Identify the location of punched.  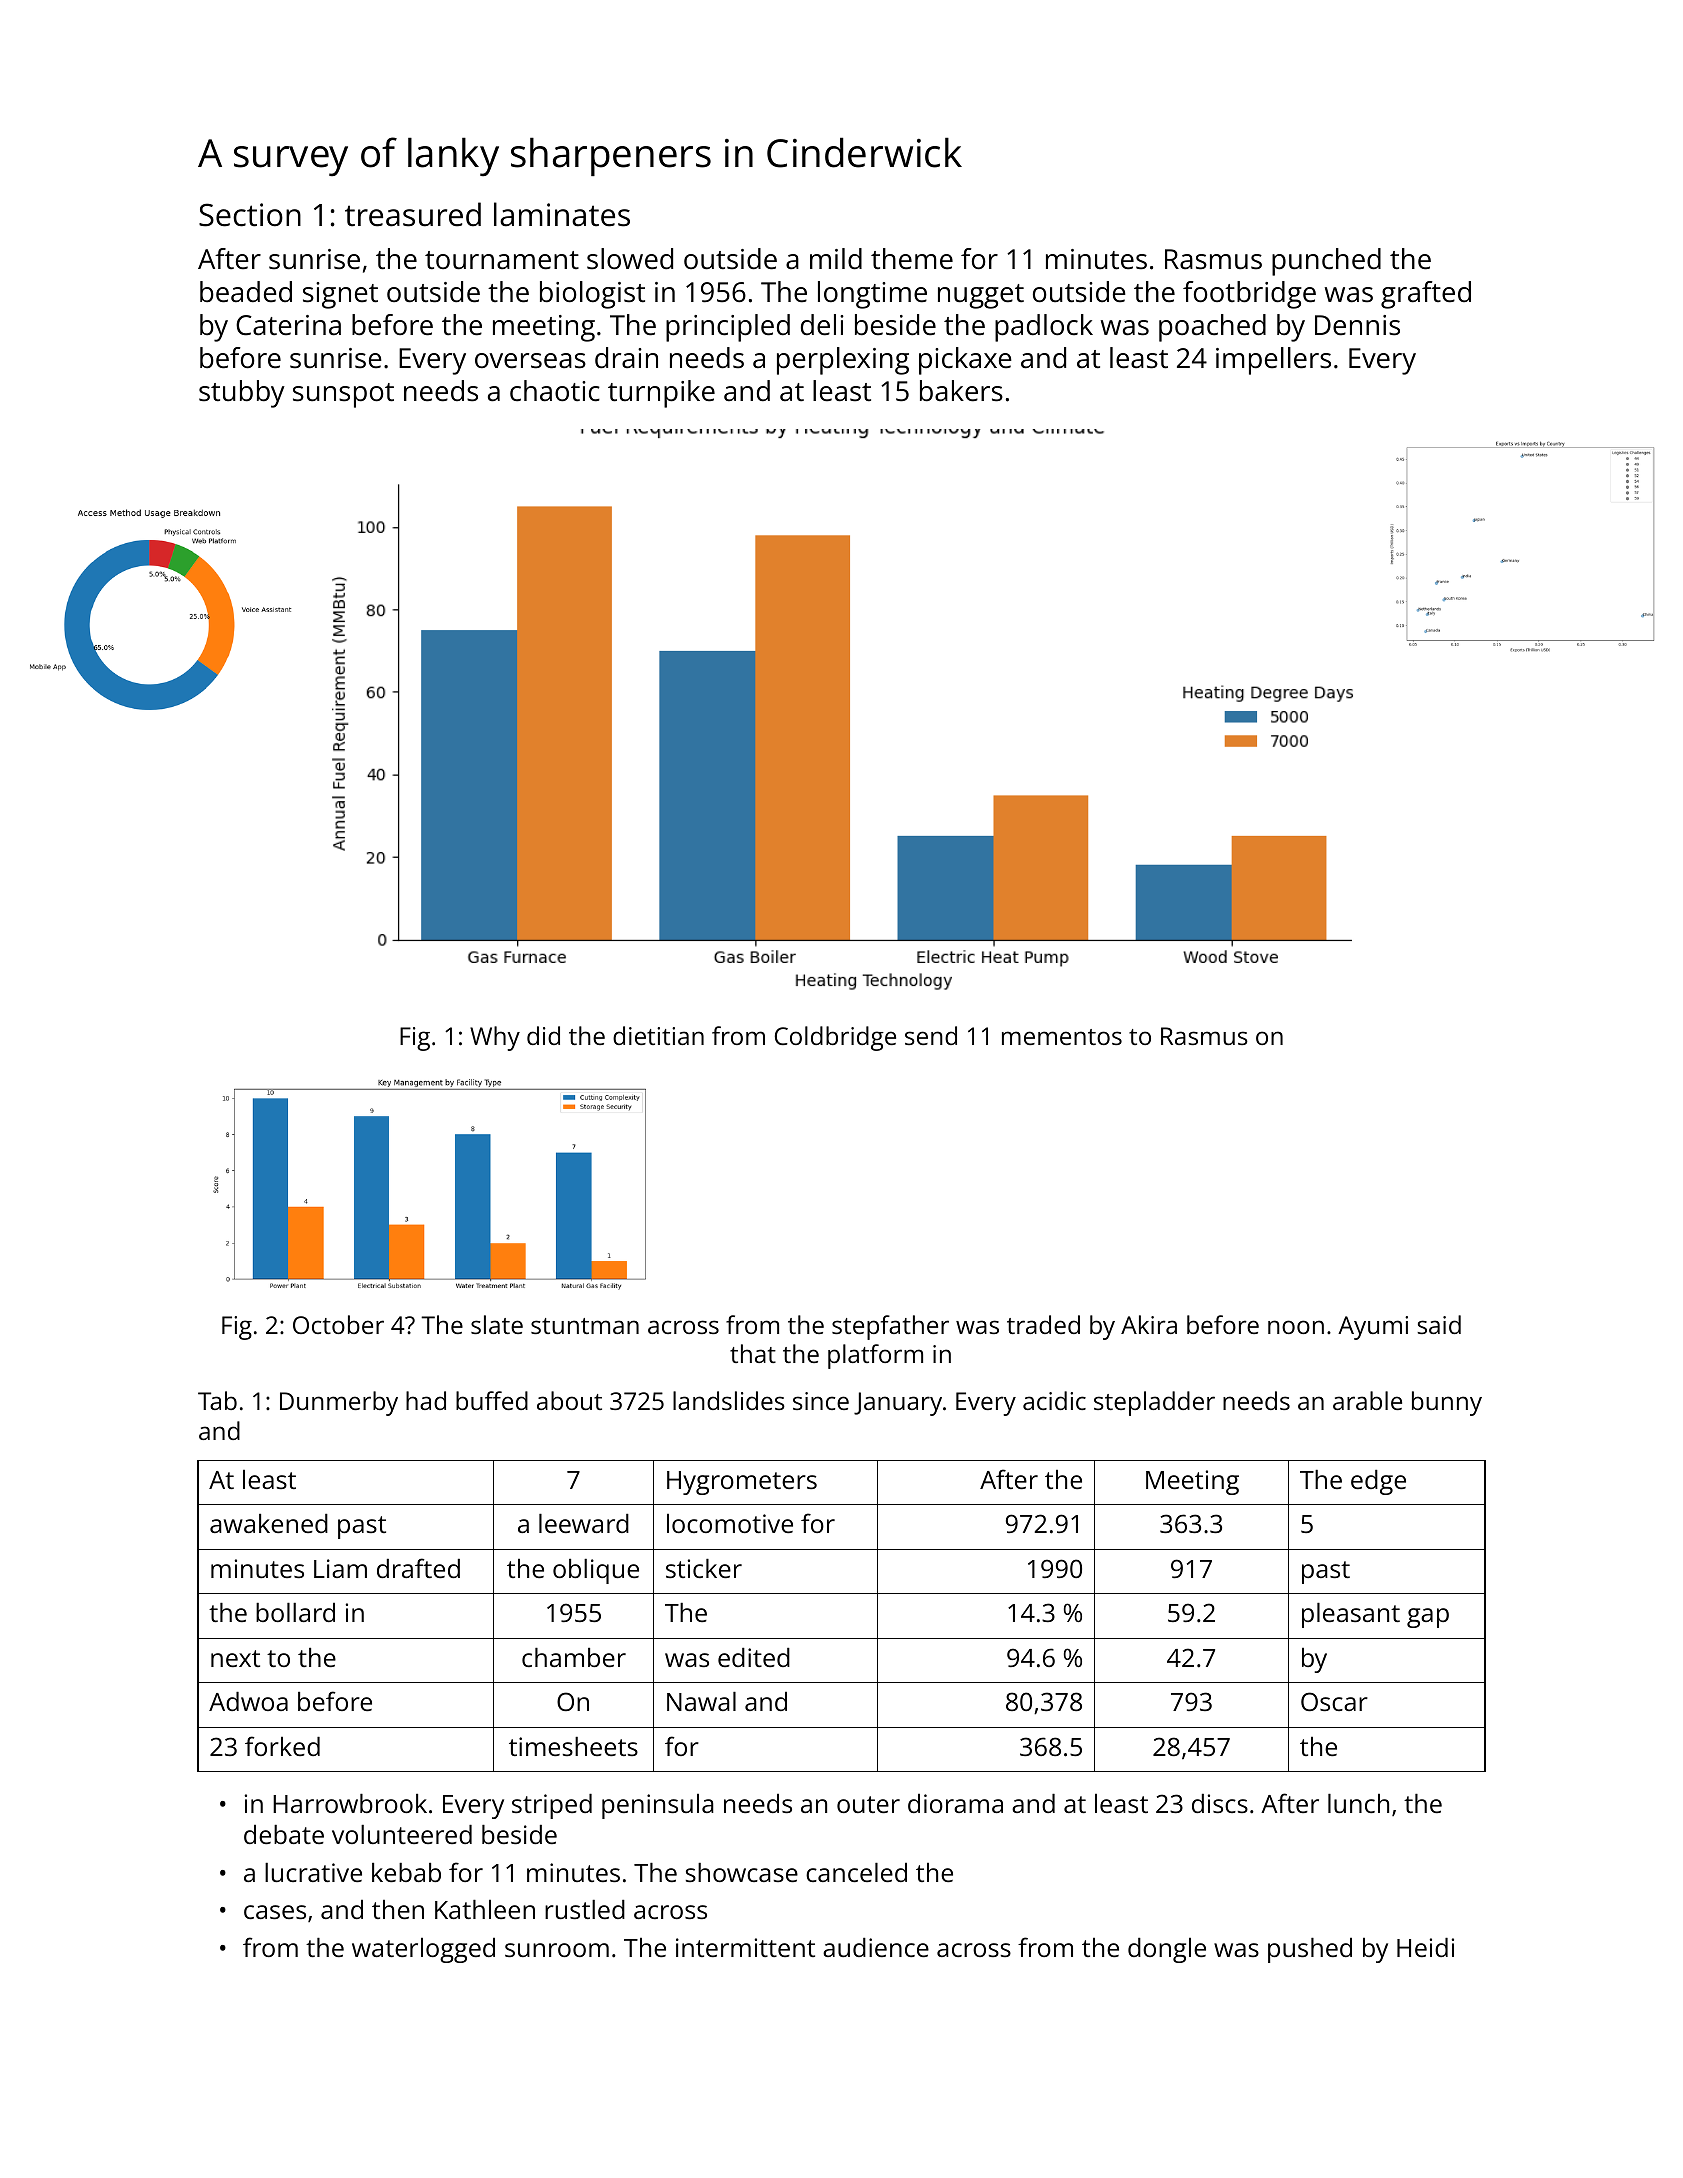
(1326, 262).
